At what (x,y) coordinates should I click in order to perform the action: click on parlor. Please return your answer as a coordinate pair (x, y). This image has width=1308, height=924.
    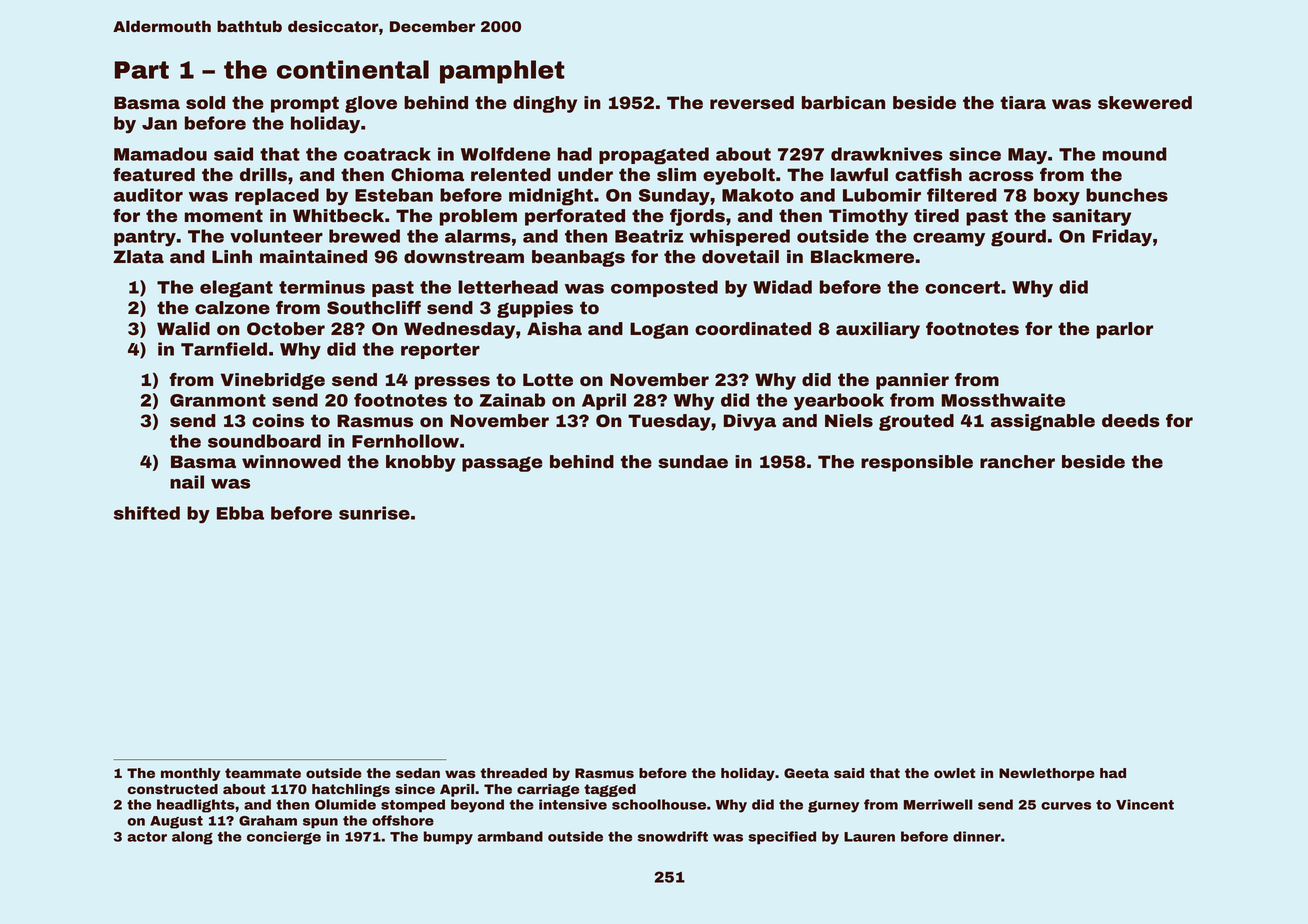
    Looking at the image, I should click on (1125, 330).
